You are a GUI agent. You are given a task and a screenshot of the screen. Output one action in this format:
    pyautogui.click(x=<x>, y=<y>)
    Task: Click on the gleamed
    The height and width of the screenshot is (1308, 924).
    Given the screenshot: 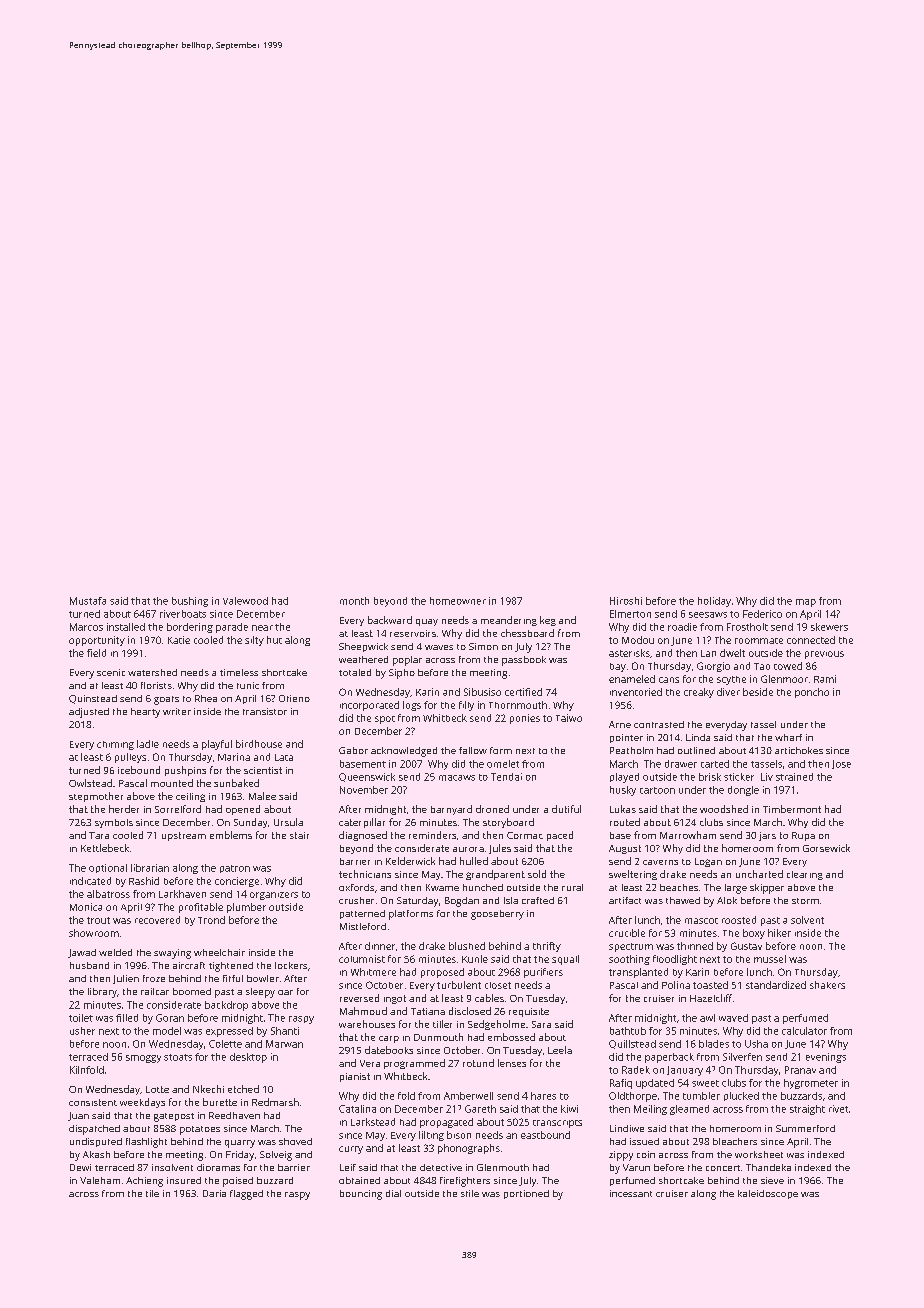 What is the action you would take?
    pyautogui.click(x=689, y=1110)
